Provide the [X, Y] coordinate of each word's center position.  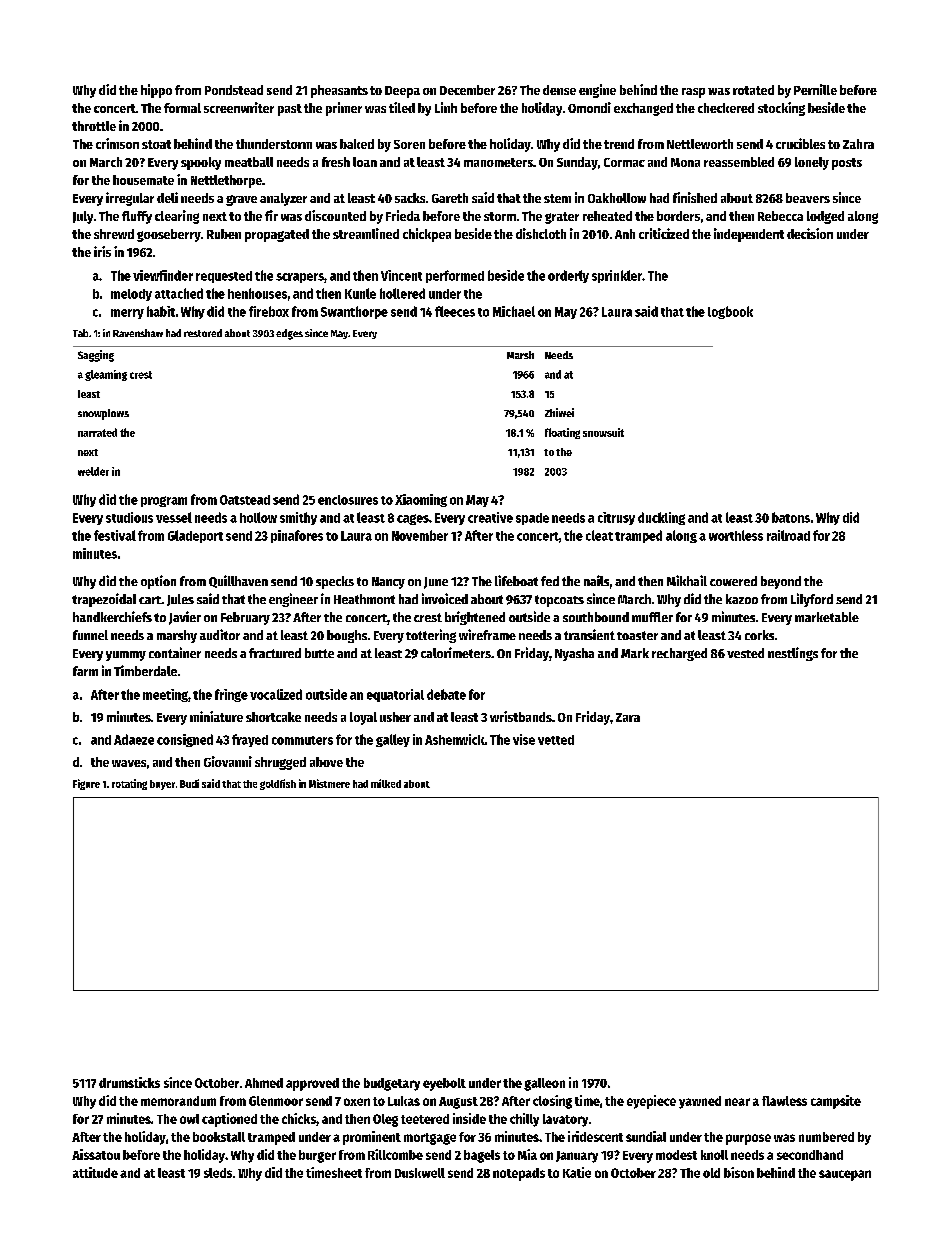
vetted [556, 740]
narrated [97, 432]
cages [413, 519]
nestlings [793, 654]
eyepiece [651, 1102]
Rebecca [780, 216]
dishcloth [541, 233]
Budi [189, 783]
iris [102, 251]
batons [791, 517]
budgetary [392, 1084]
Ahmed [264, 1083]
